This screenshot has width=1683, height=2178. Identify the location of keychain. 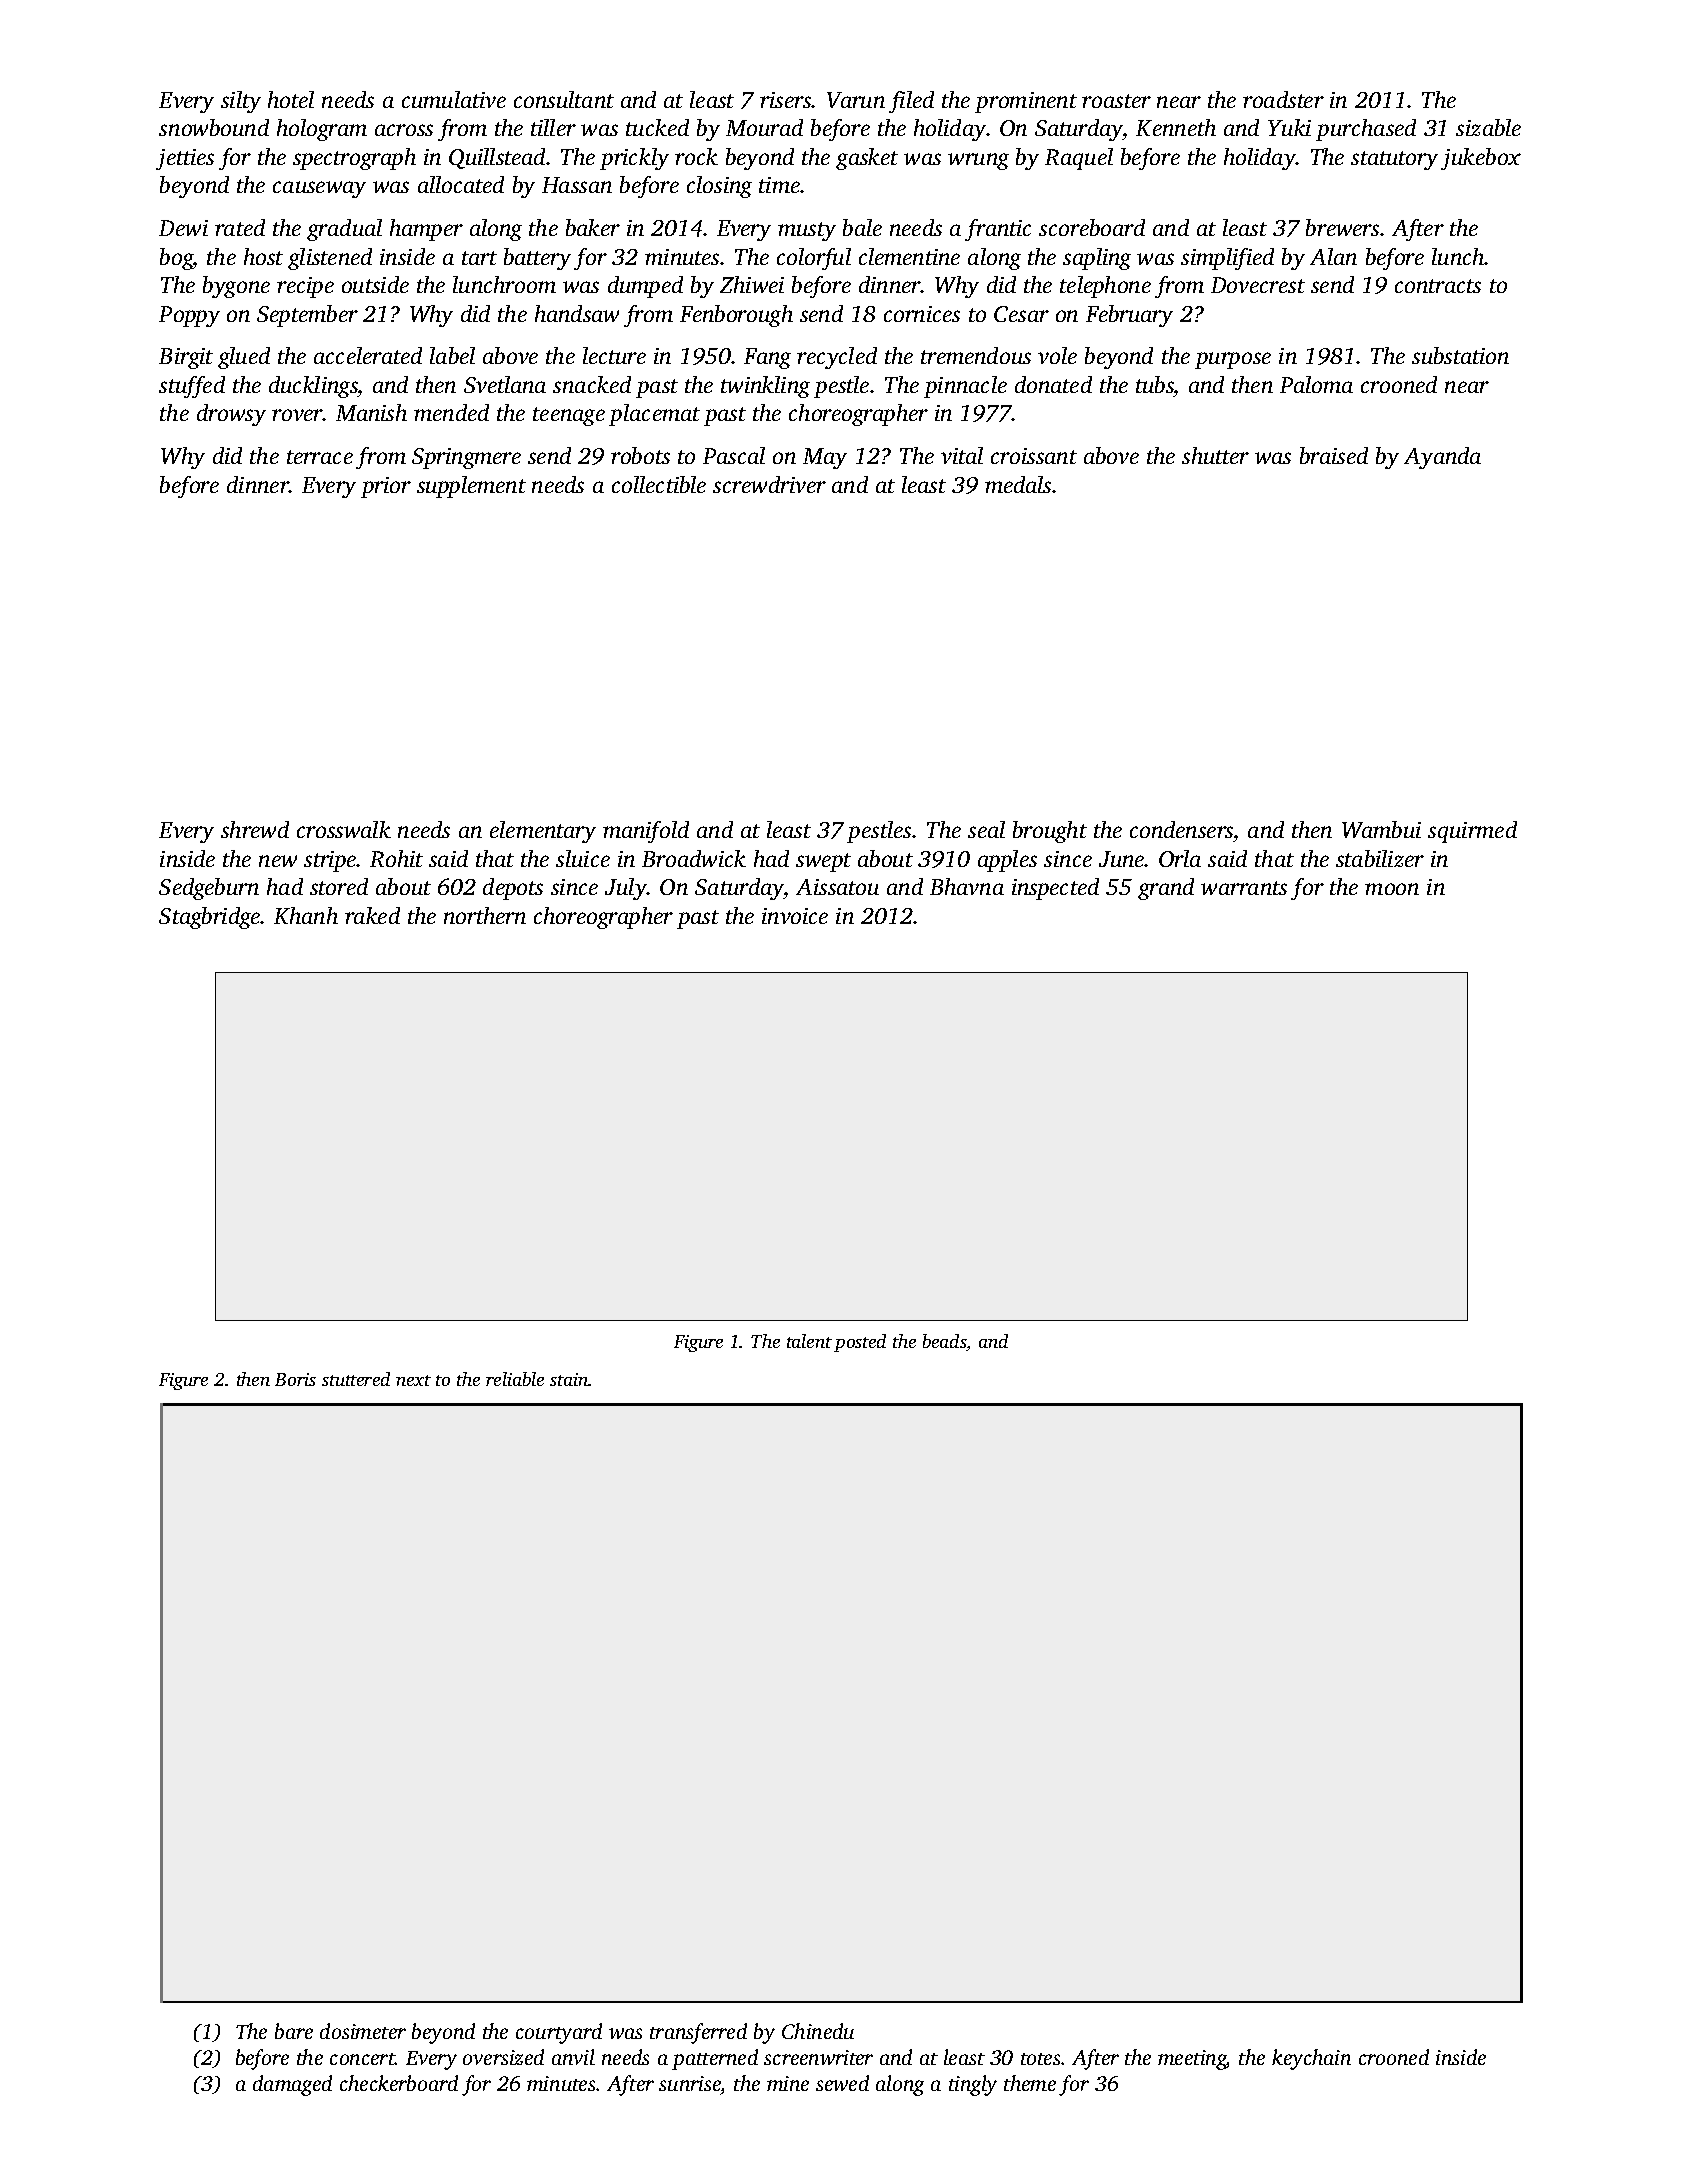
(1311, 2059).
